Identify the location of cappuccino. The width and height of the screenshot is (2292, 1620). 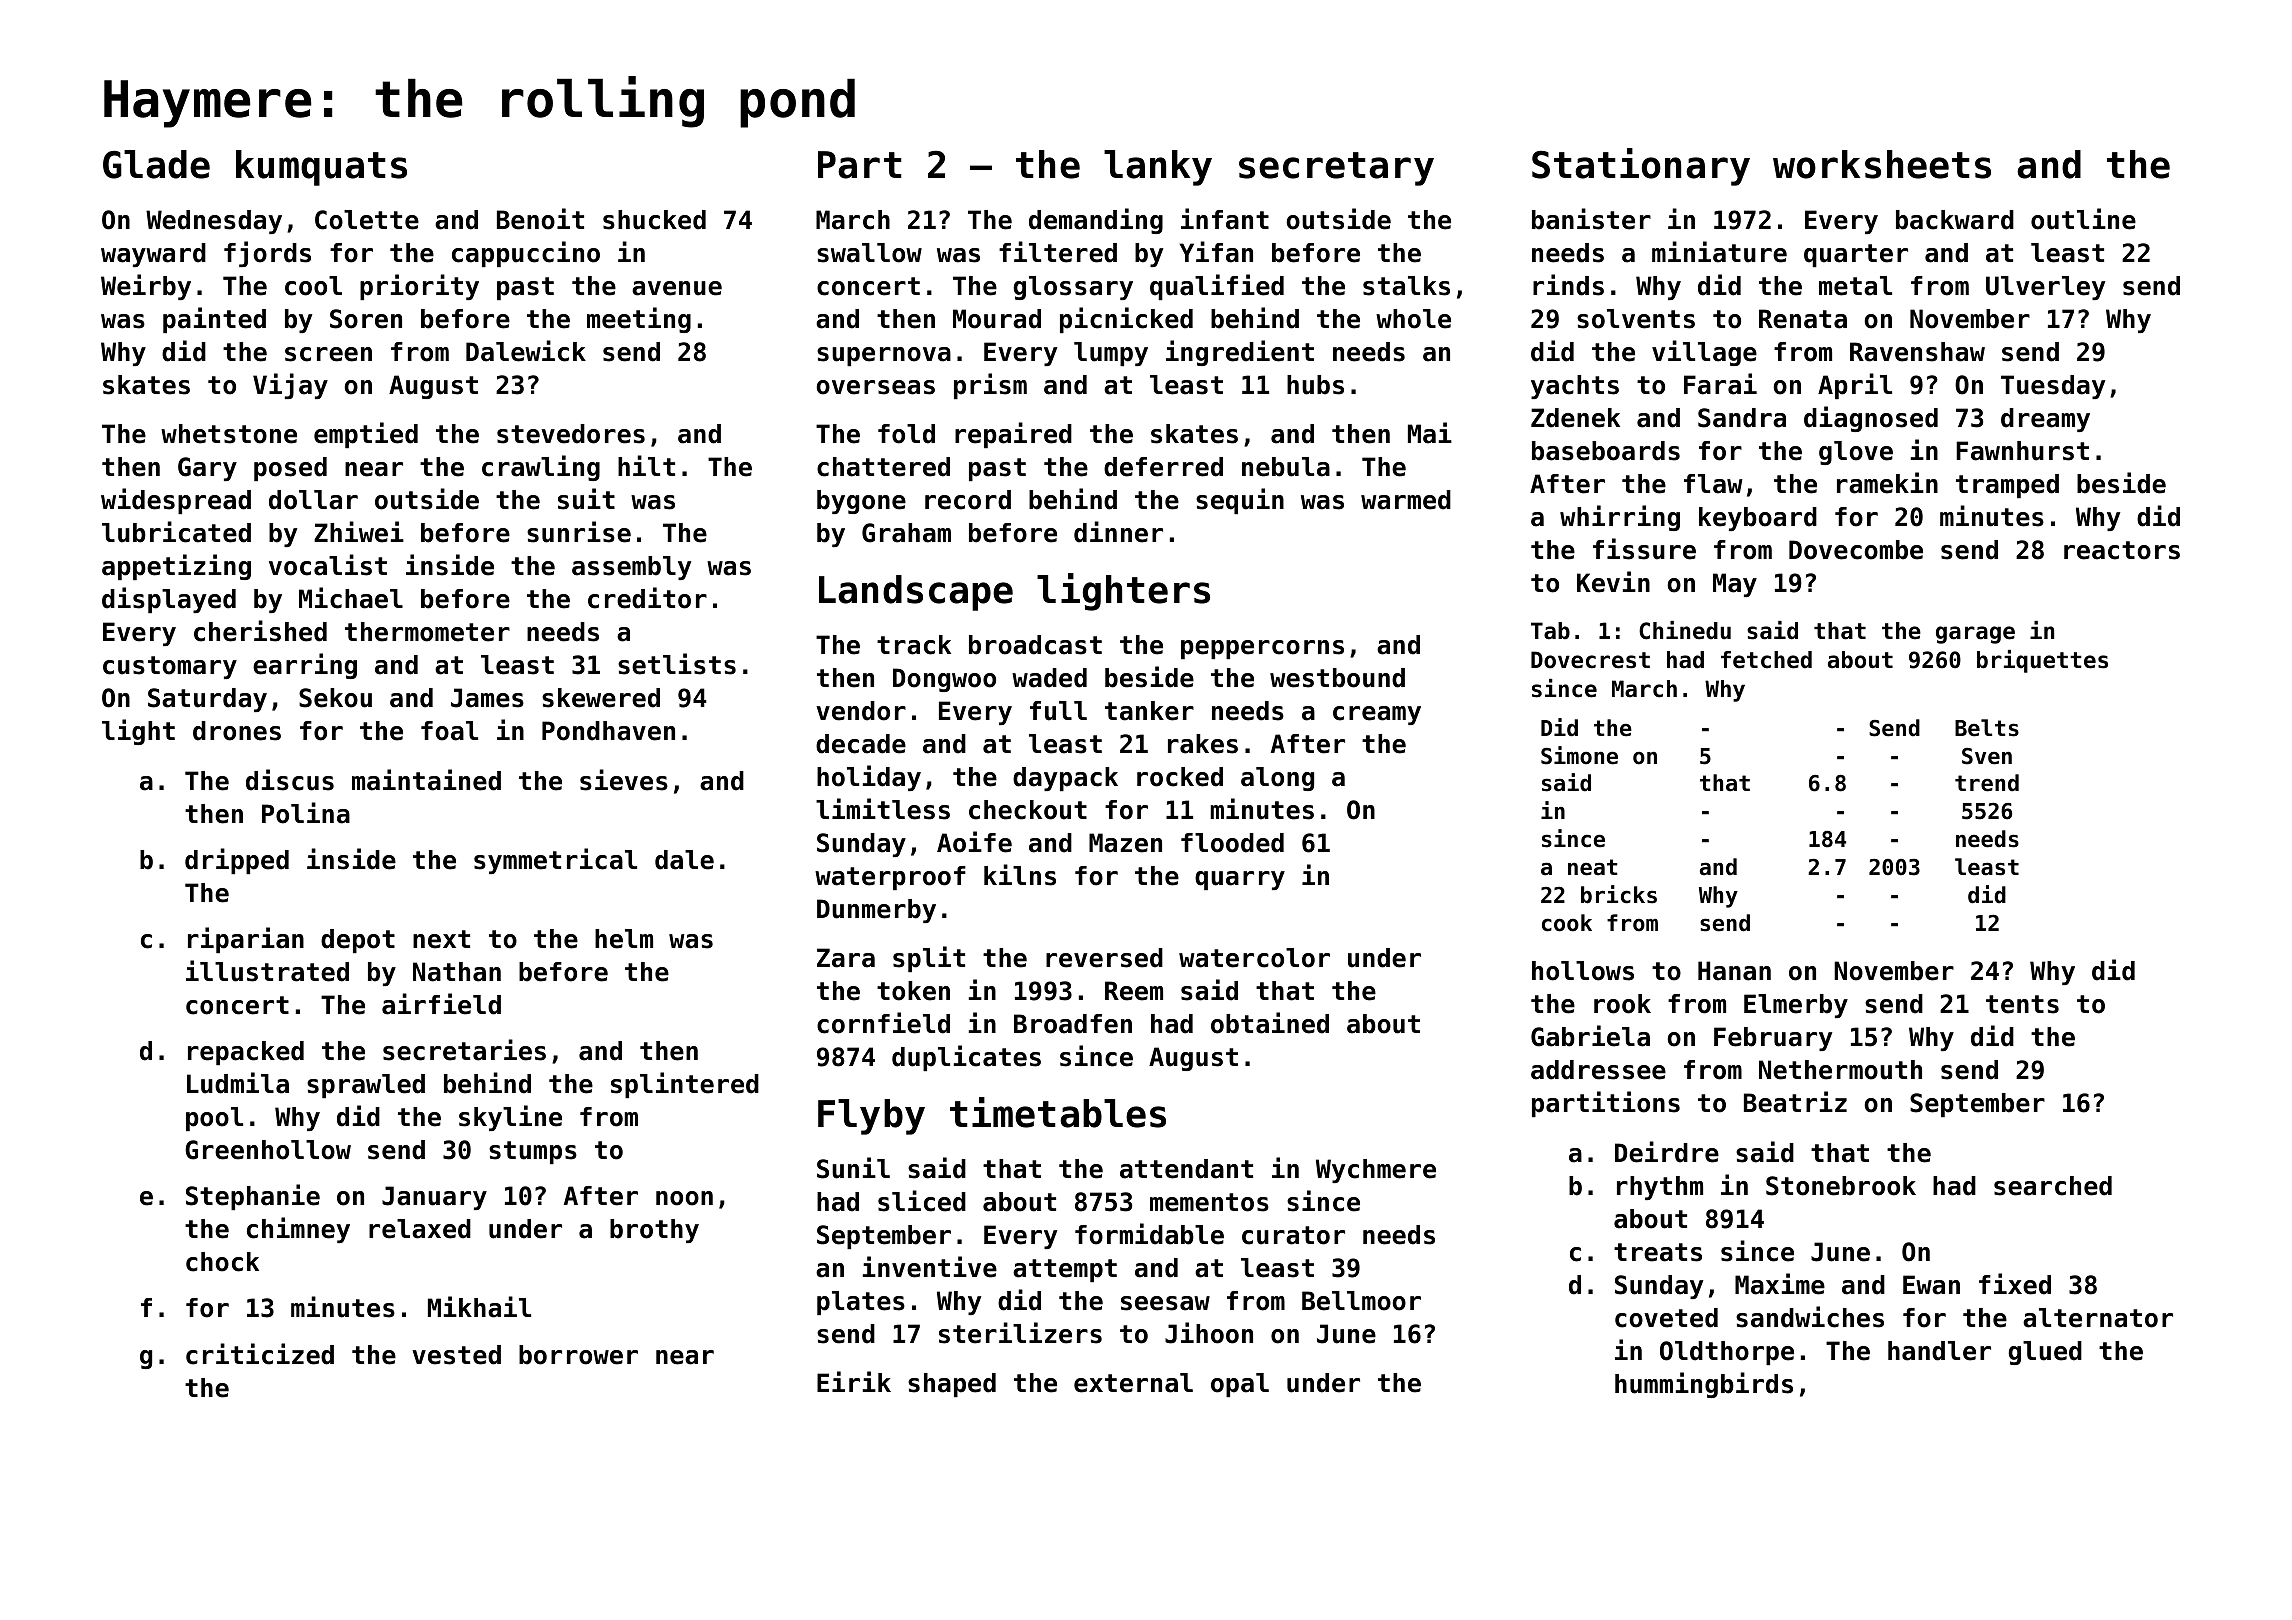
(526, 254).
